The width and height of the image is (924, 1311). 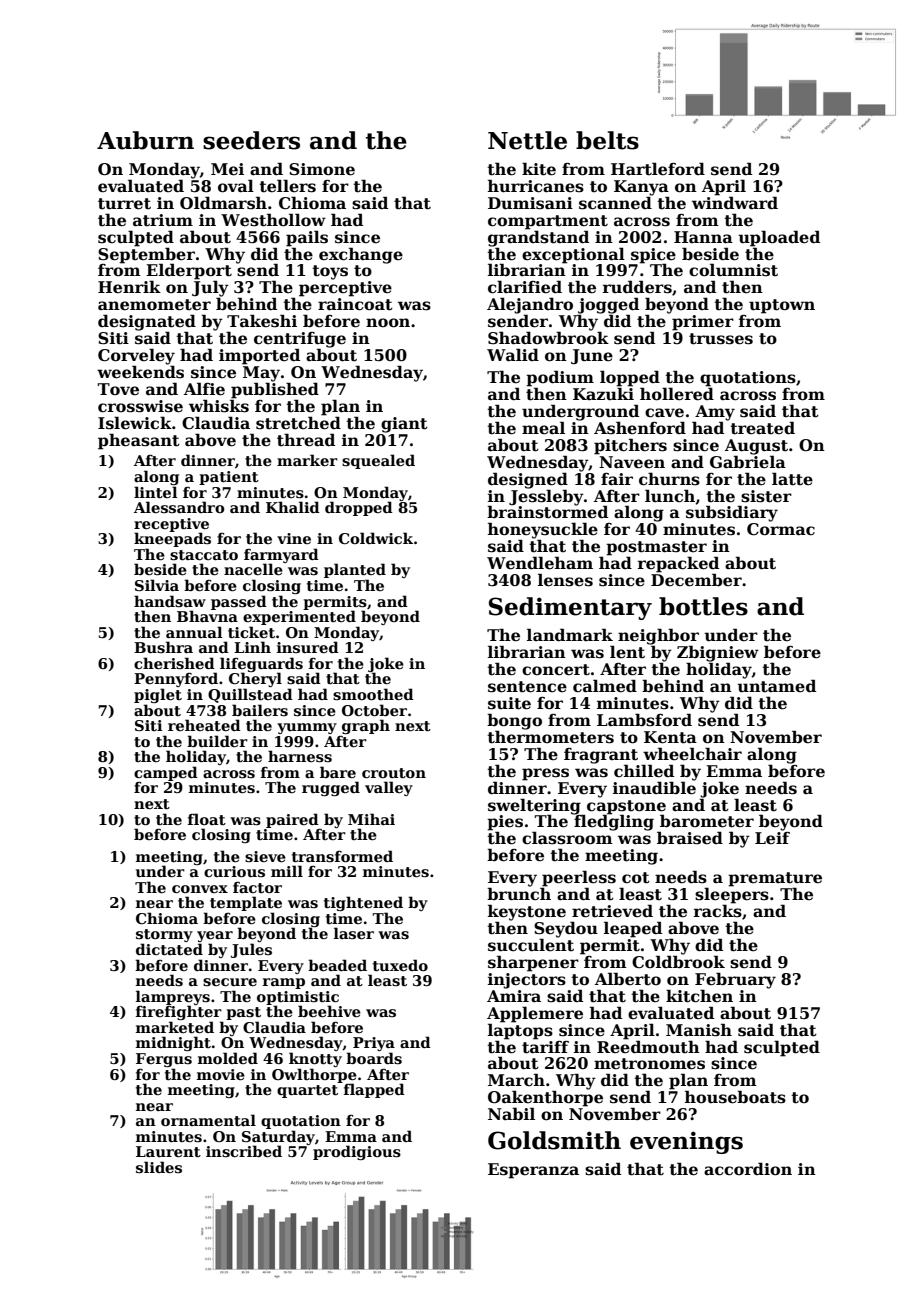 I want to click on Khalid, so click(x=293, y=507).
